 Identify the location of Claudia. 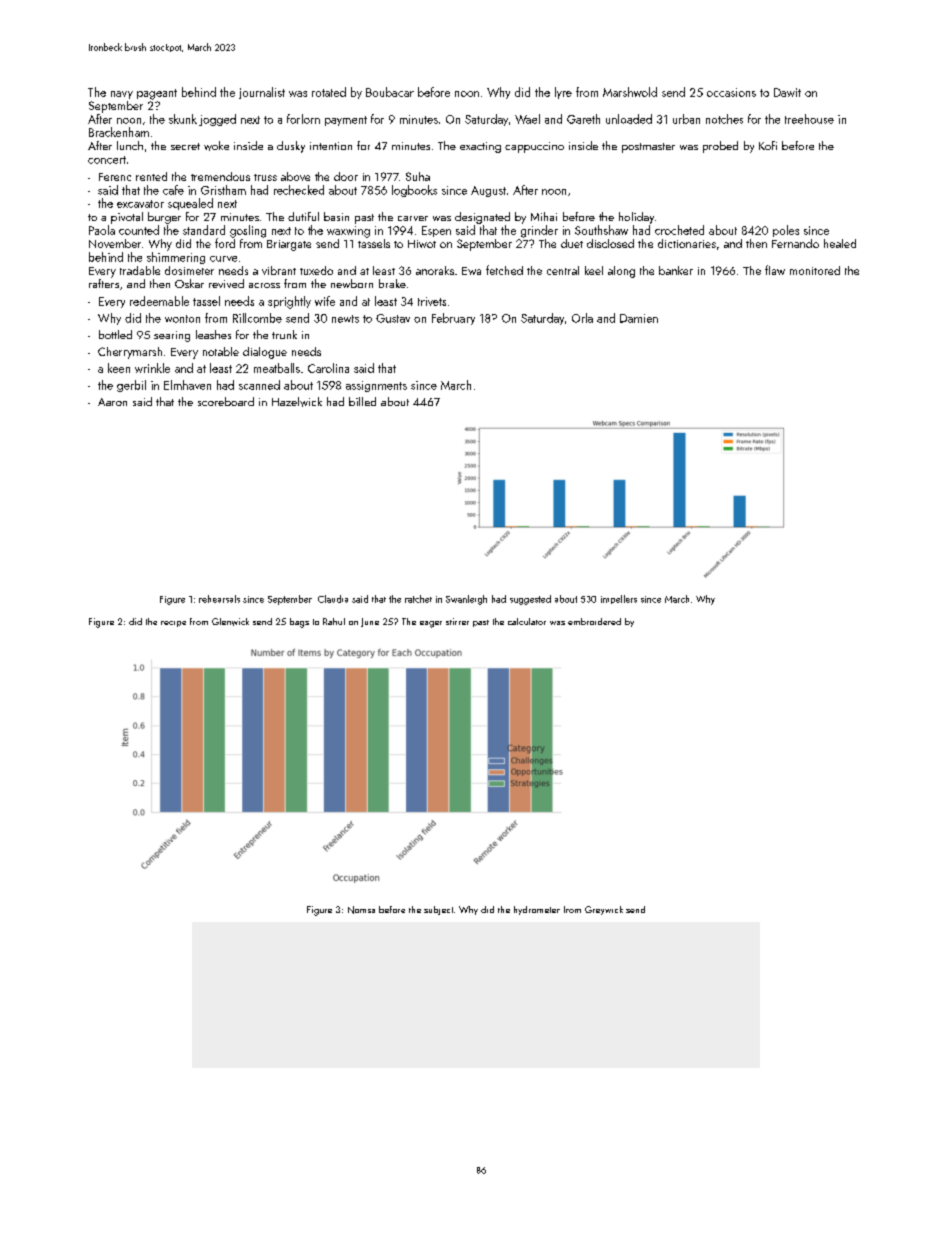
(333, 599).
